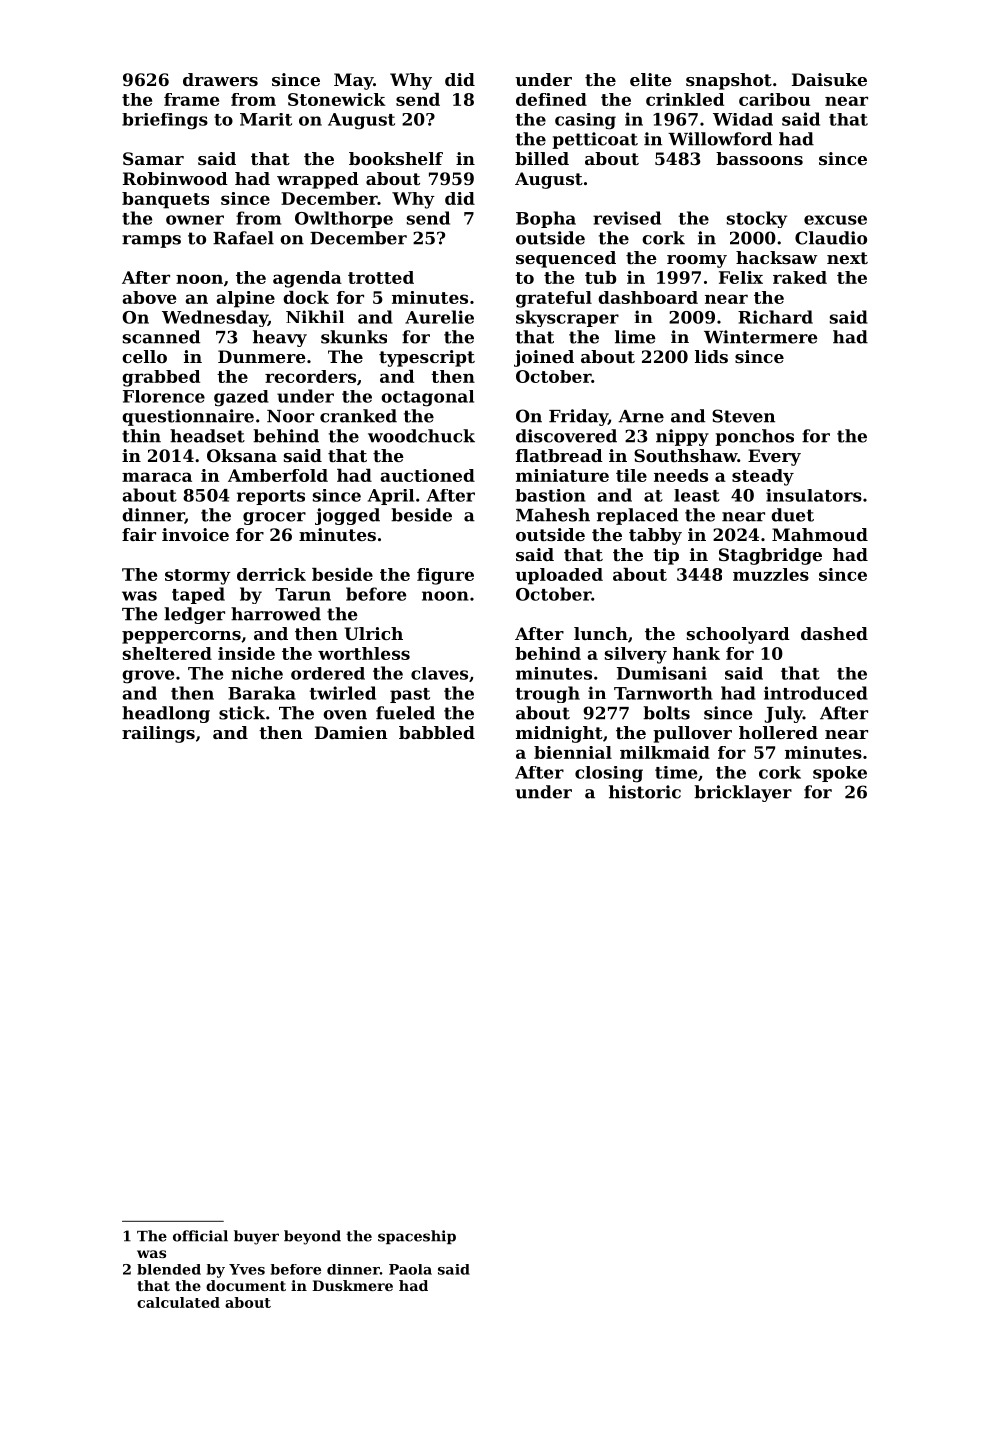  I want to click on Yves, so click(247, 1269).
